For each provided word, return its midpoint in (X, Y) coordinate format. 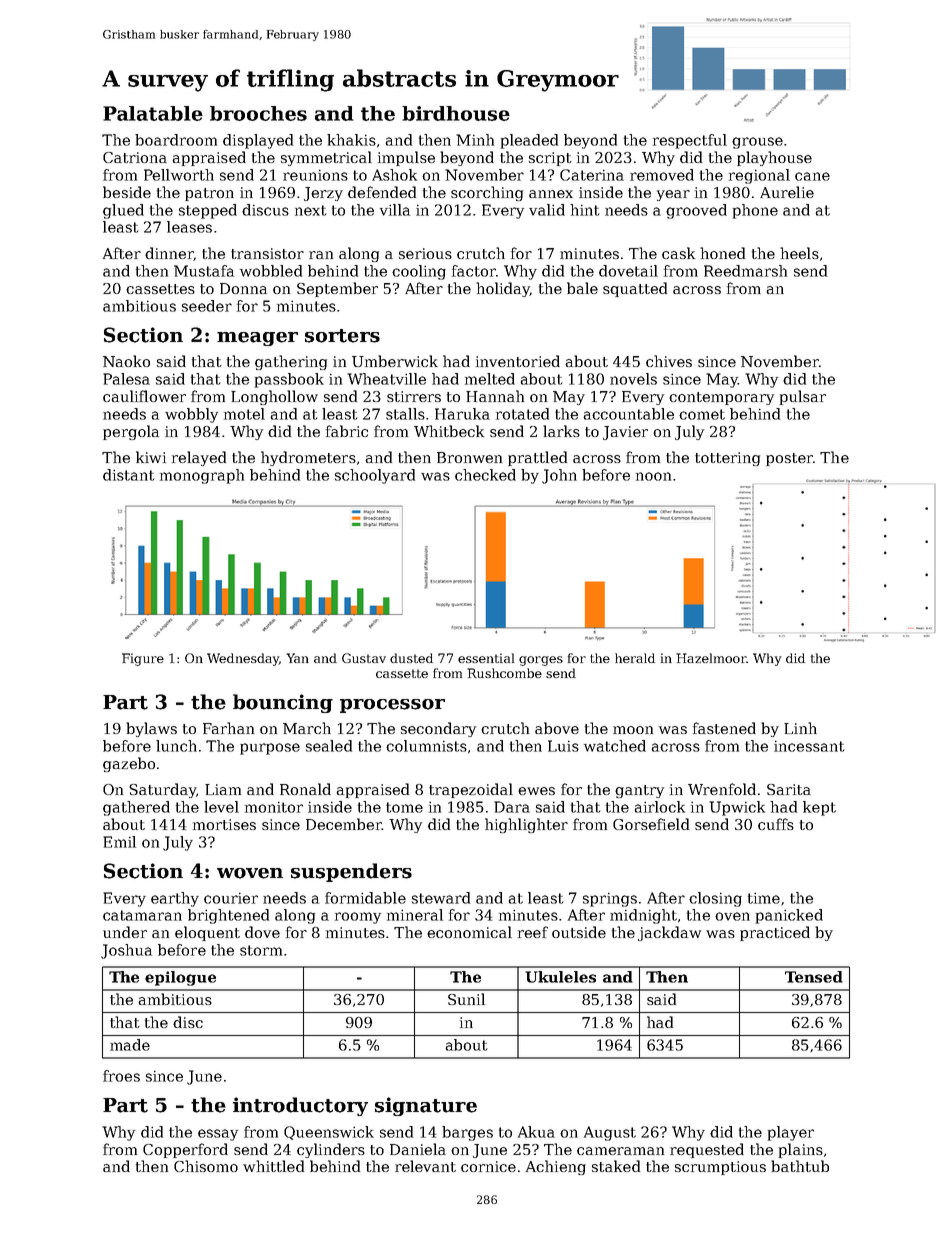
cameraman (620, 1151)
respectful (690, 141)
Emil (119, 842)
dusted (411, 658)
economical (469, 932)
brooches (258, 113)
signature (426, 1106)
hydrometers (308, 458)
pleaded (529, 141)
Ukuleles (560, 977)
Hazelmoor (711, 658)
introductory (300, 1106)
